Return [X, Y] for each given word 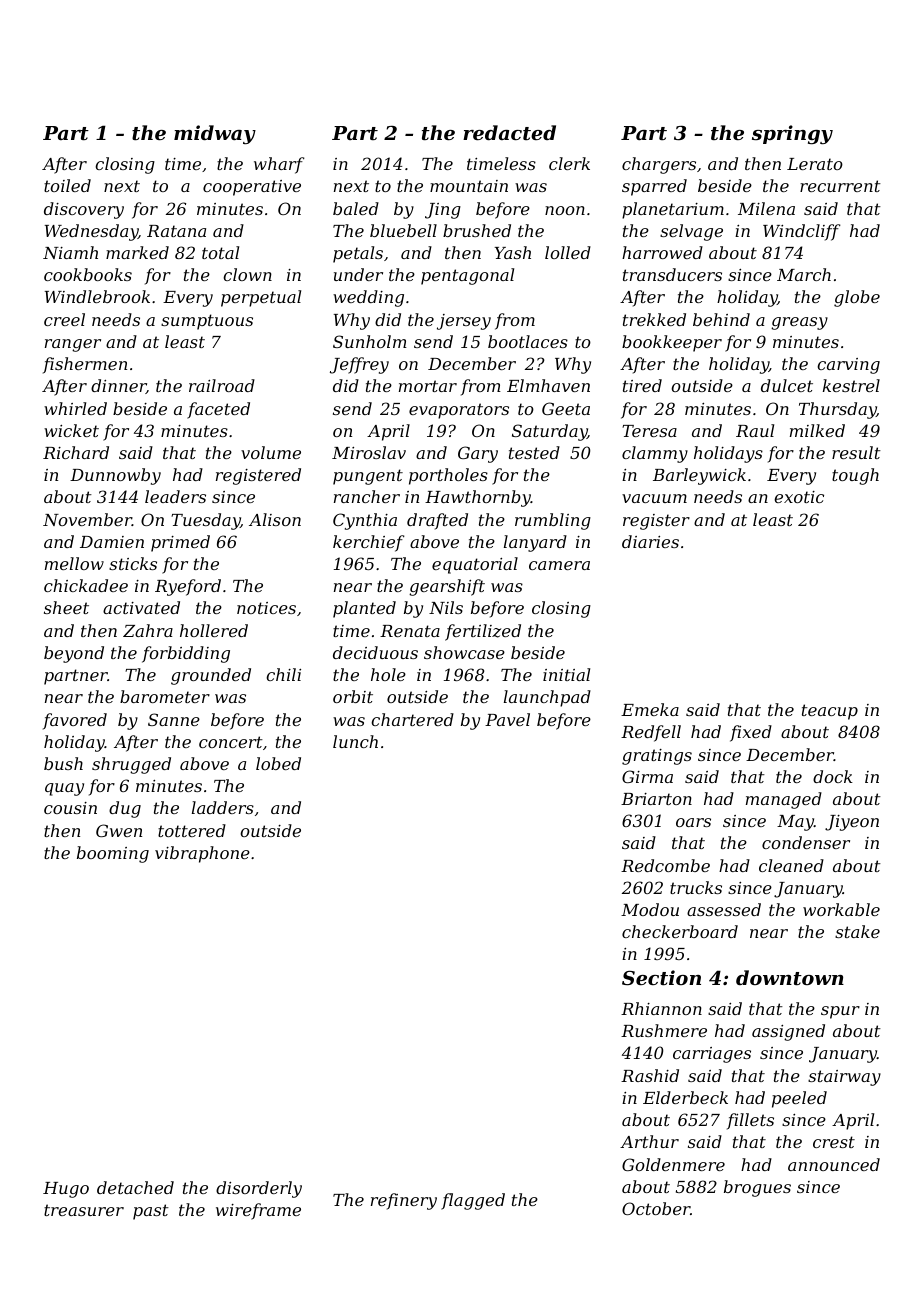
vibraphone [202, 854]
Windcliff [801, 232]
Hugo [66, 1190]
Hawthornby [478, 498]
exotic [799, 497]
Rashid [650, 1075]
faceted [218, 410]
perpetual [261, 298]
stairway [844, 1078]
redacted [509, 132]
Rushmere [664, 1030]
